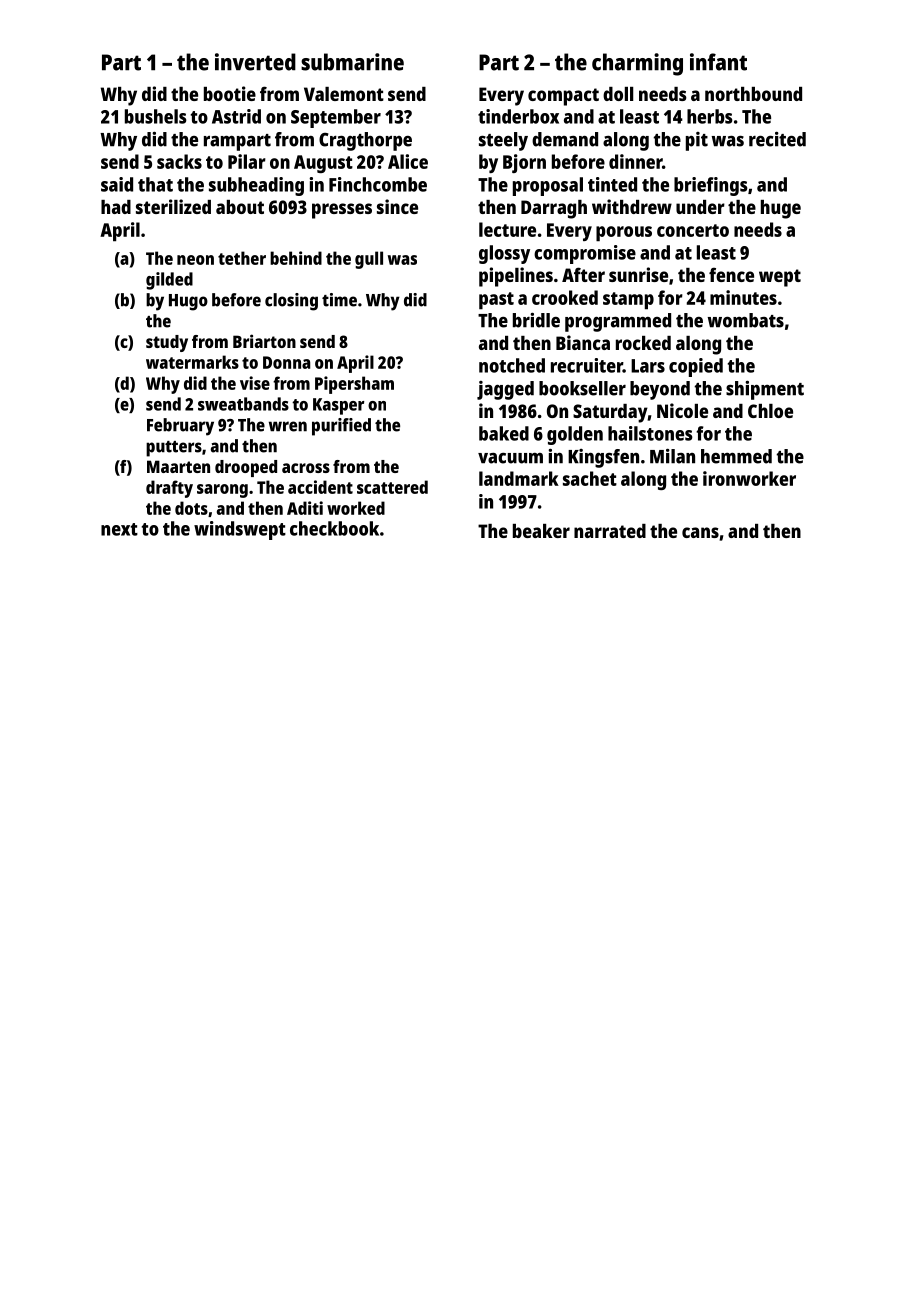  I want to click on Hugo, so click(188, 302).
